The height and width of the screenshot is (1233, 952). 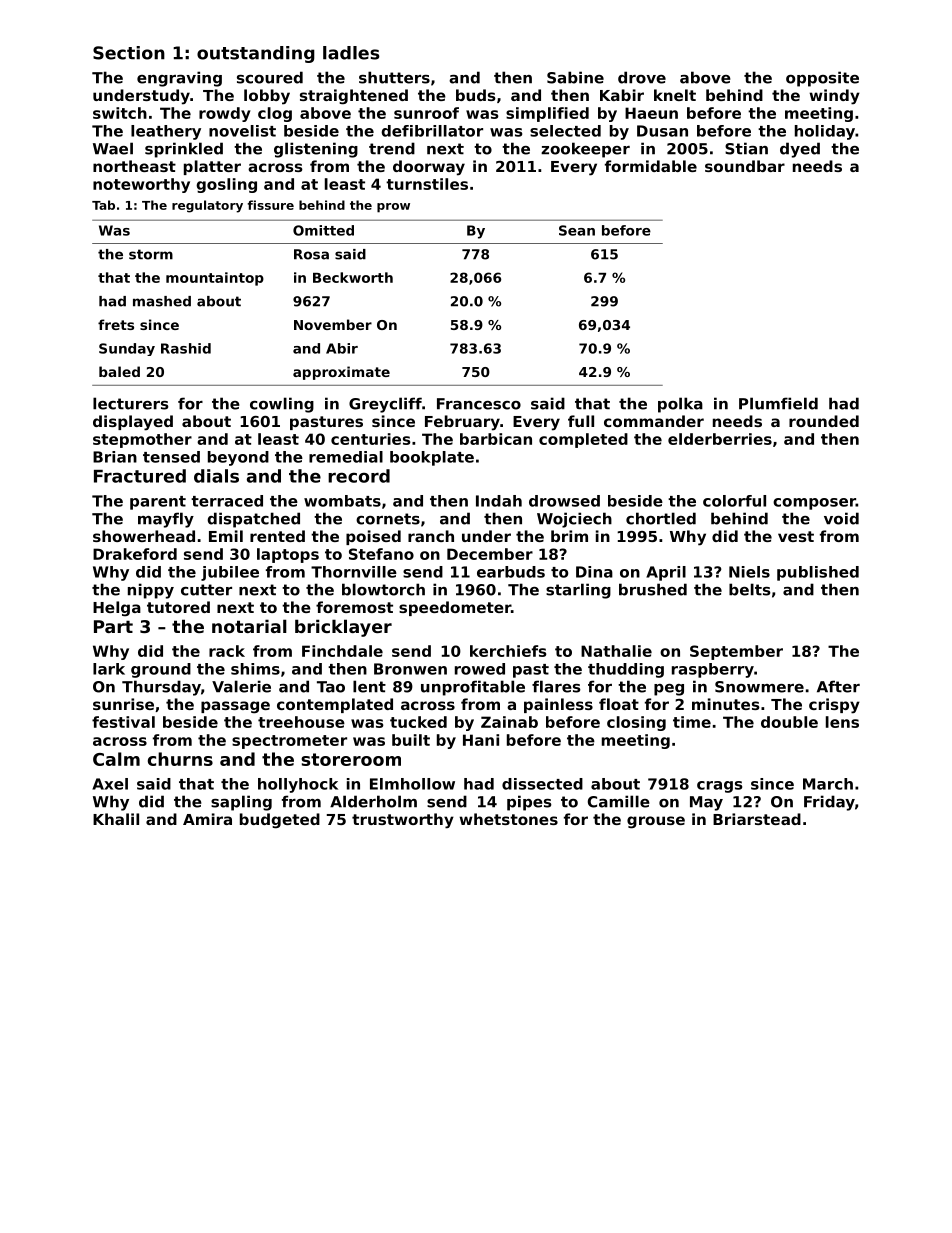 What do you see at coordinates (116, 819) in the screenshot?
I see `Khalil` at bounding box center [116, 819].
